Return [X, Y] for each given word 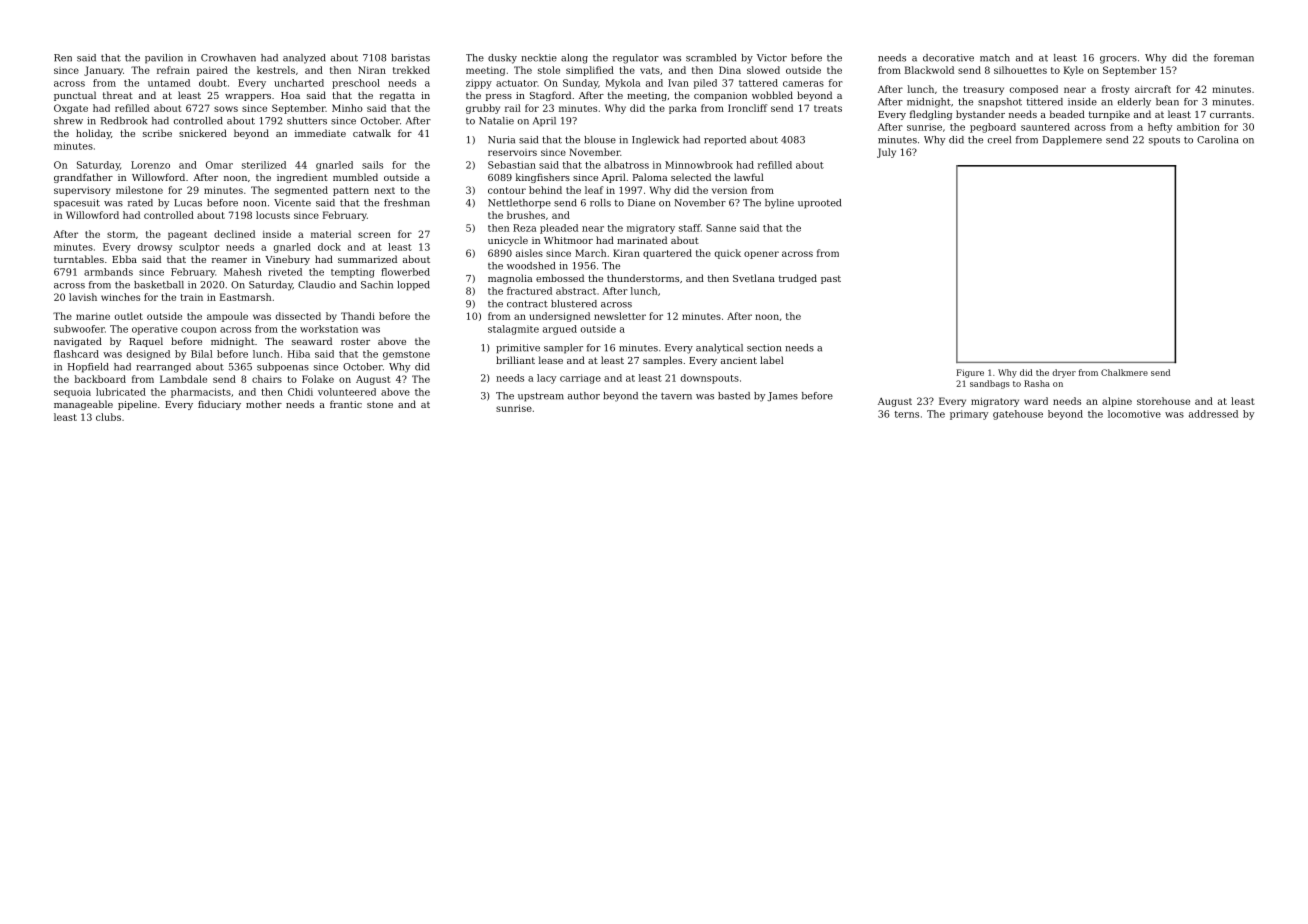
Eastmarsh [245, 297]
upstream [541, 397]
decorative [948, 58]
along [574, 59]
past [831, 279]
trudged [798, 279]
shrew [68, 121]
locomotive [1134, 414]
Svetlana [754, 278]
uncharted [299, 83]
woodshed [531, 266]
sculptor [199, 248]
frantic [346, 404]
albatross [626, 165]
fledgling [931, 115]
